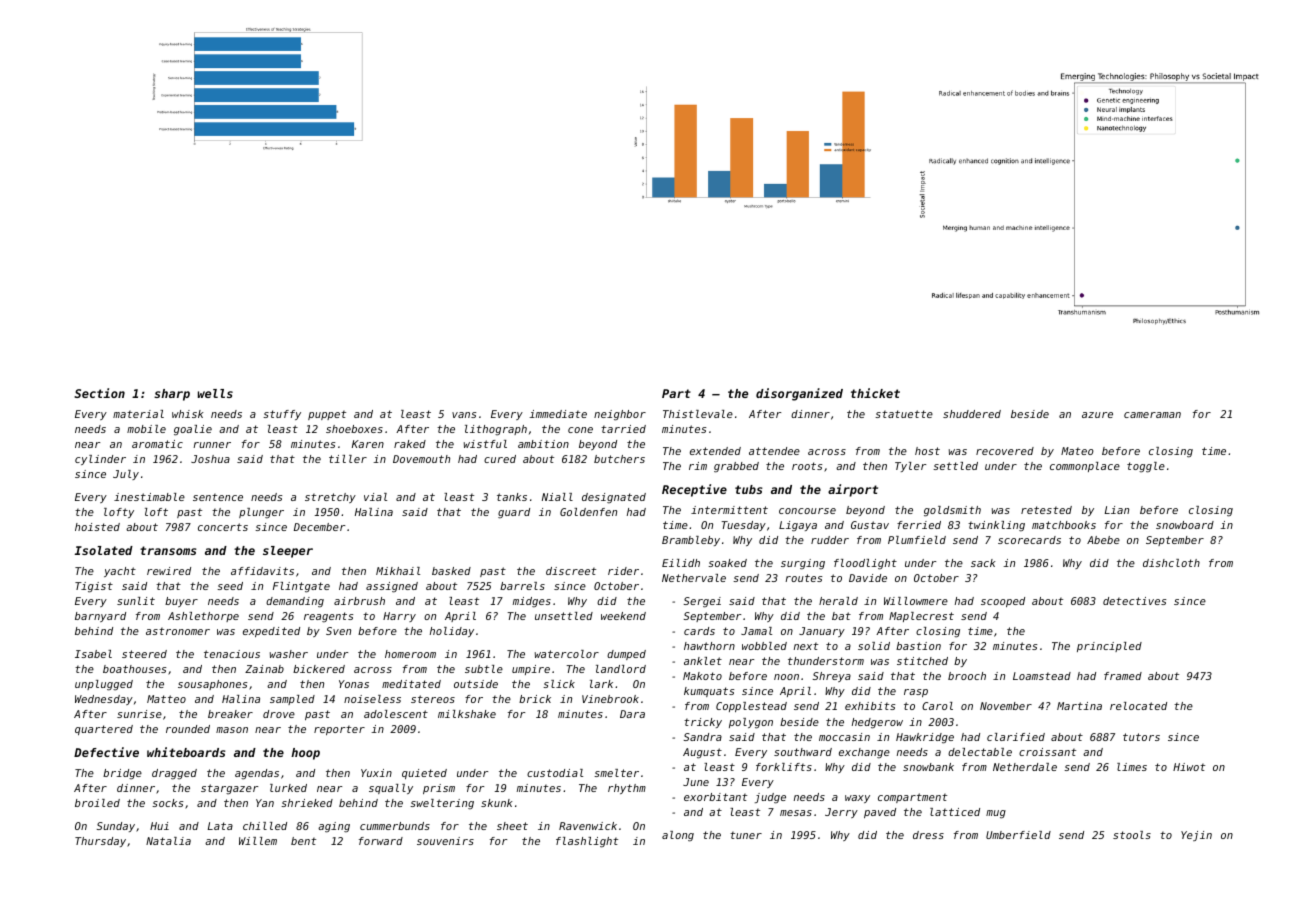  What do you see at coordinates (558, 414) in the screenshot?
I see `immediate` at bounding box center [558, 414].
